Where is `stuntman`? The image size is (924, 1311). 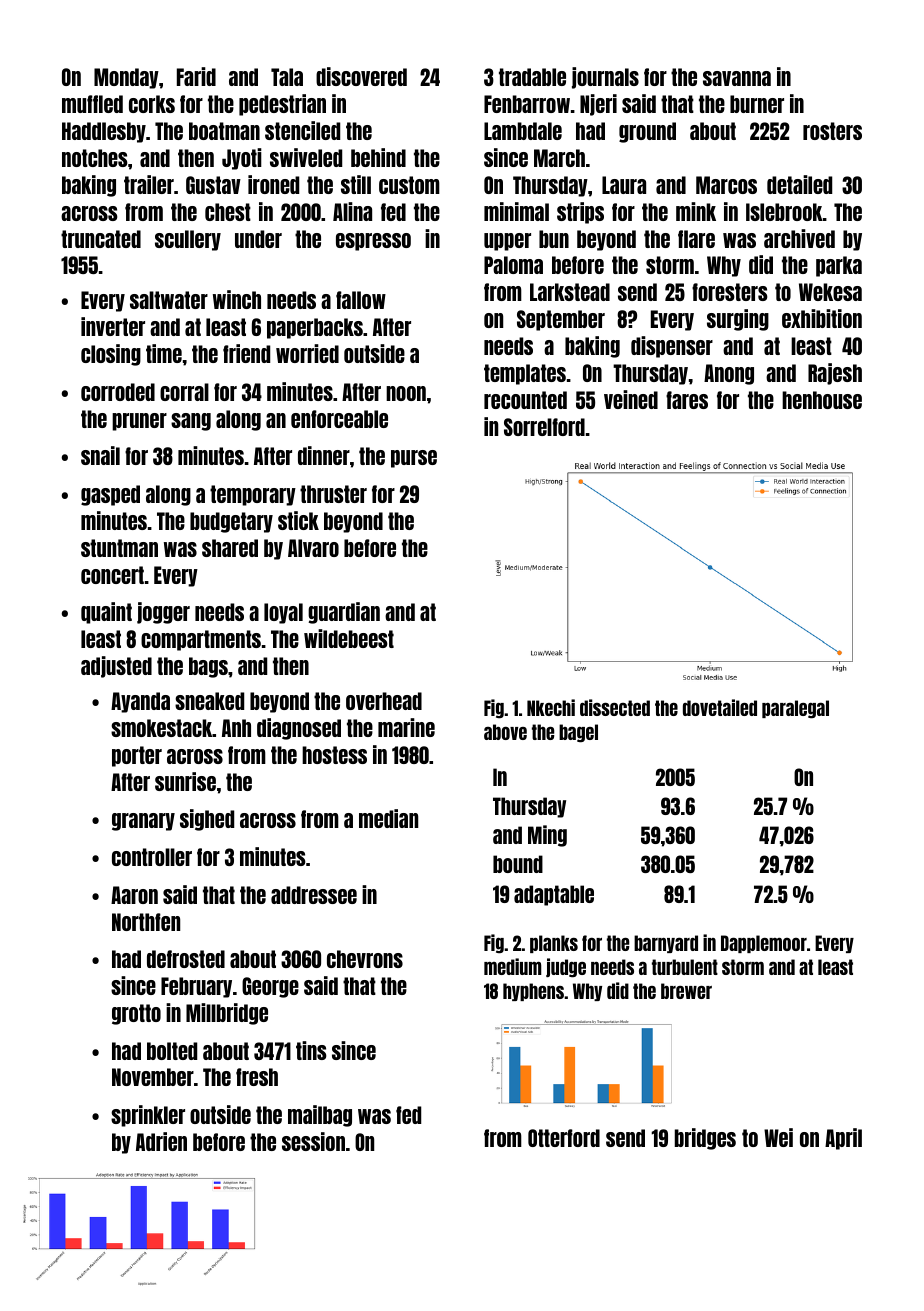
stuntman is located at coordinates (119, 548).
